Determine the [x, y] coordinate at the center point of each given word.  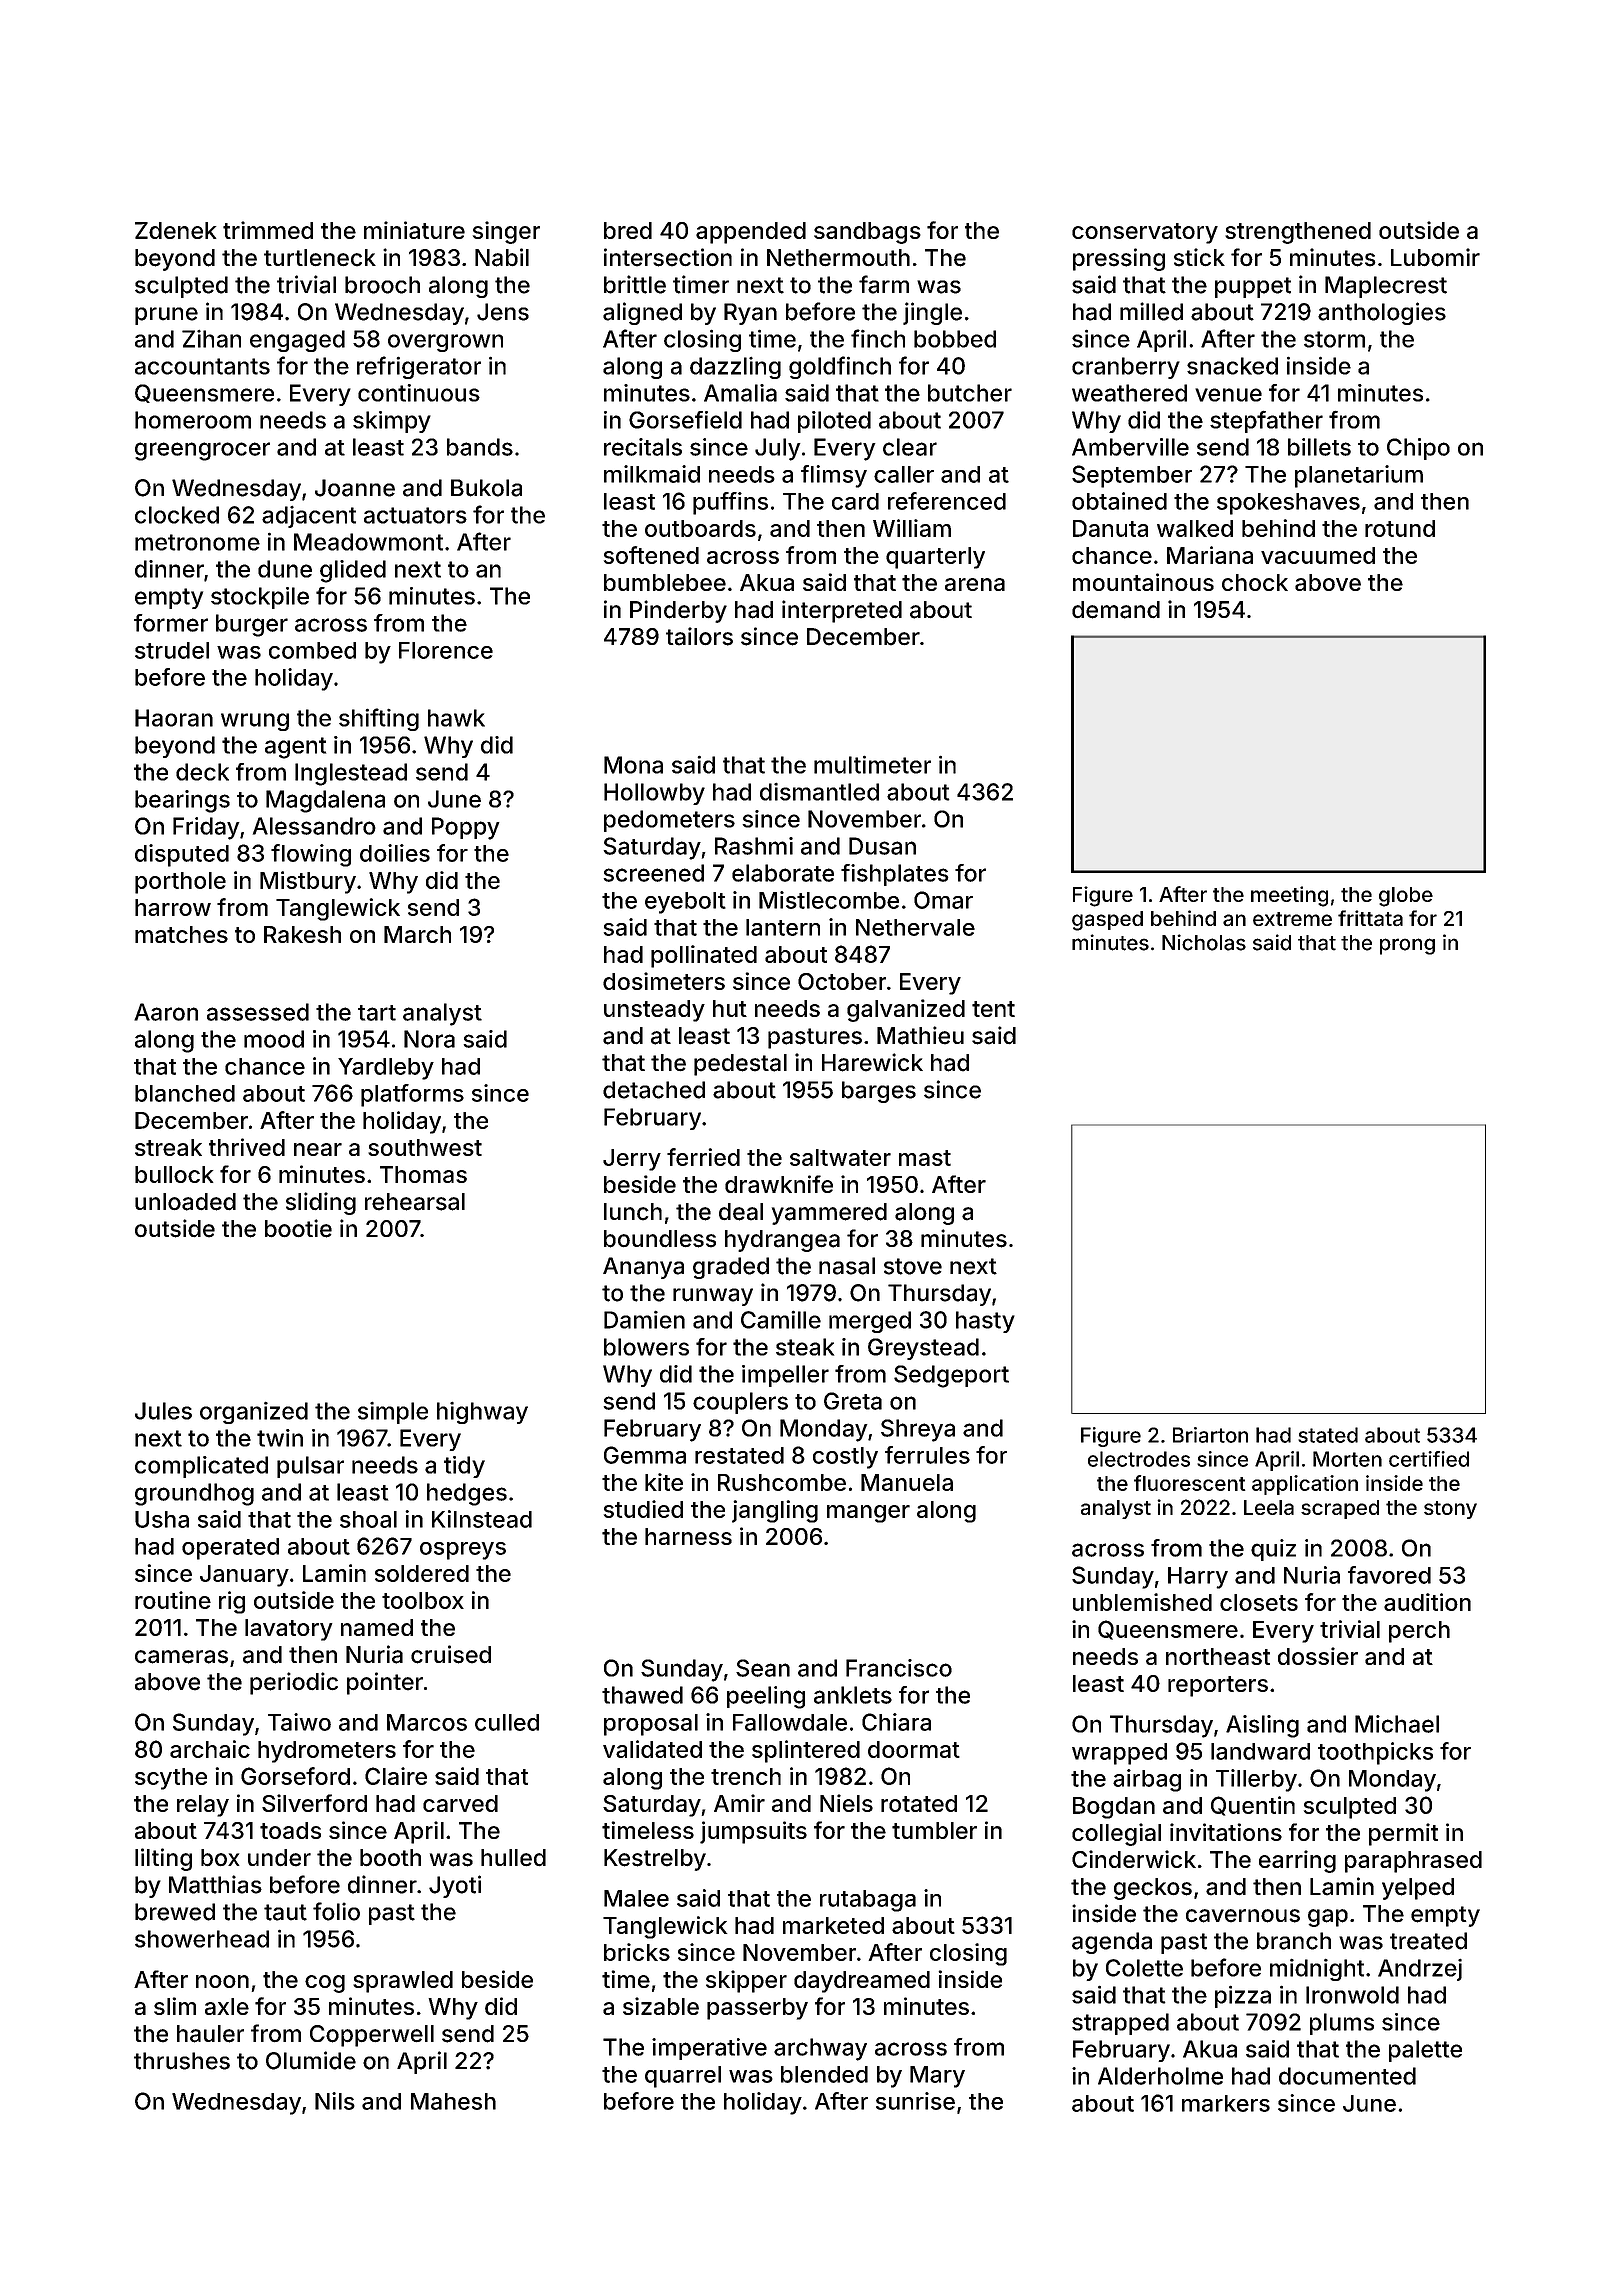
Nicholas [1204, 942]
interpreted [842, 611]
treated [1428, 1941]
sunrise [915, 2101]
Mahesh [453, 2101]
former [171, 623]
